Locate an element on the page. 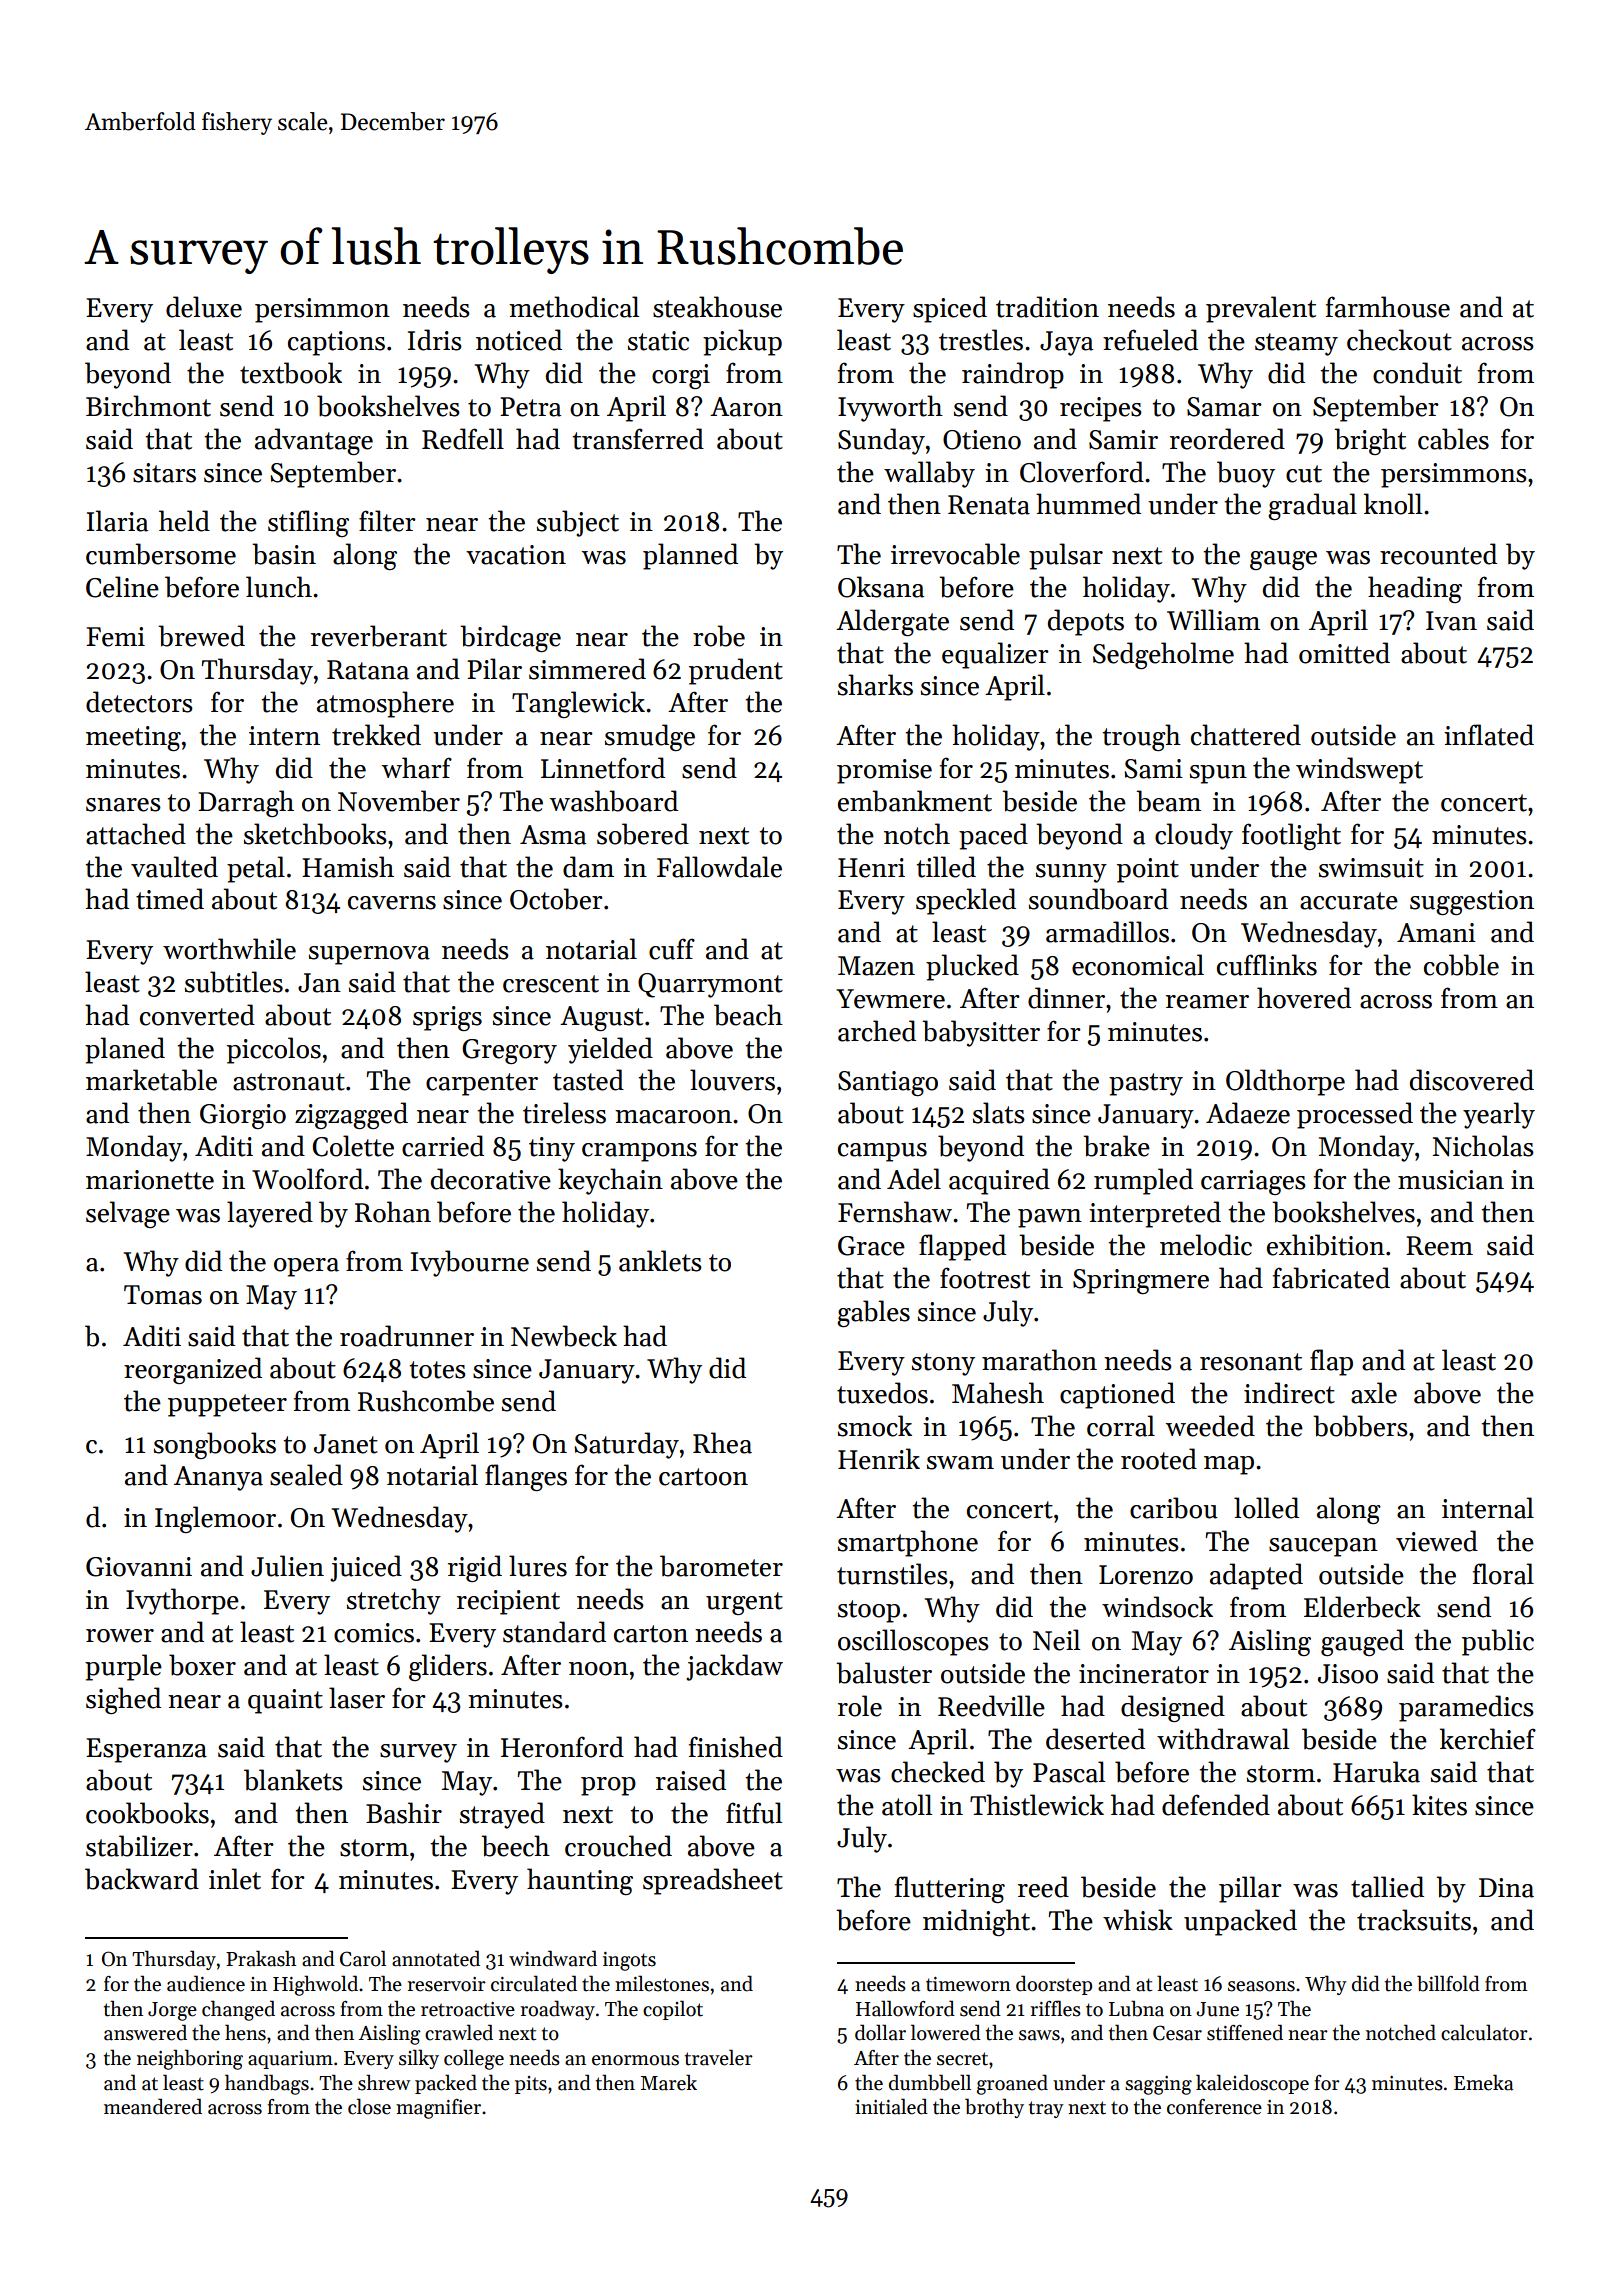  trough is located at coordinates (1142, 737).
